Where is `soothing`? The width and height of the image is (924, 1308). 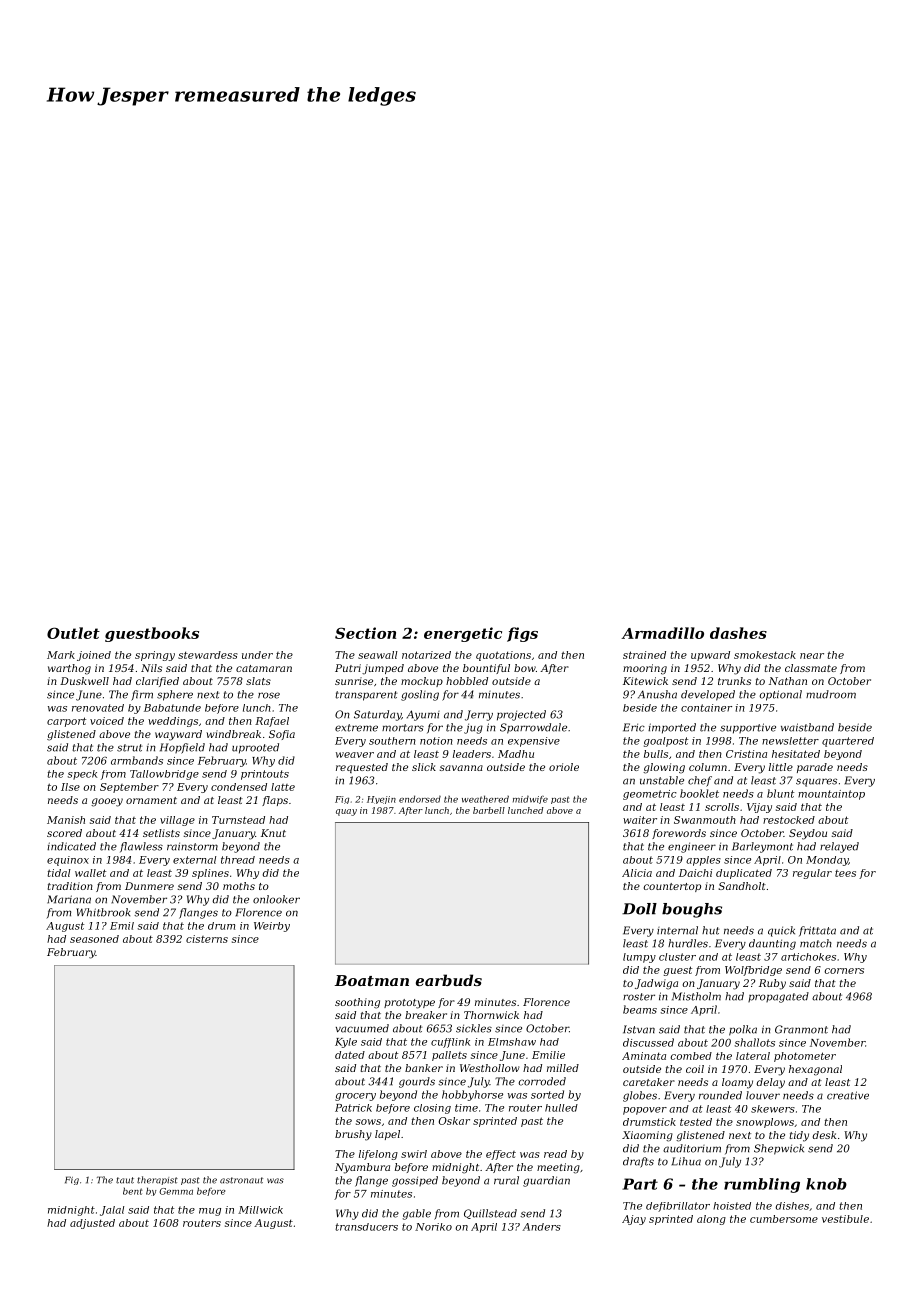
soothing is located at coordinates (357, 1003).
